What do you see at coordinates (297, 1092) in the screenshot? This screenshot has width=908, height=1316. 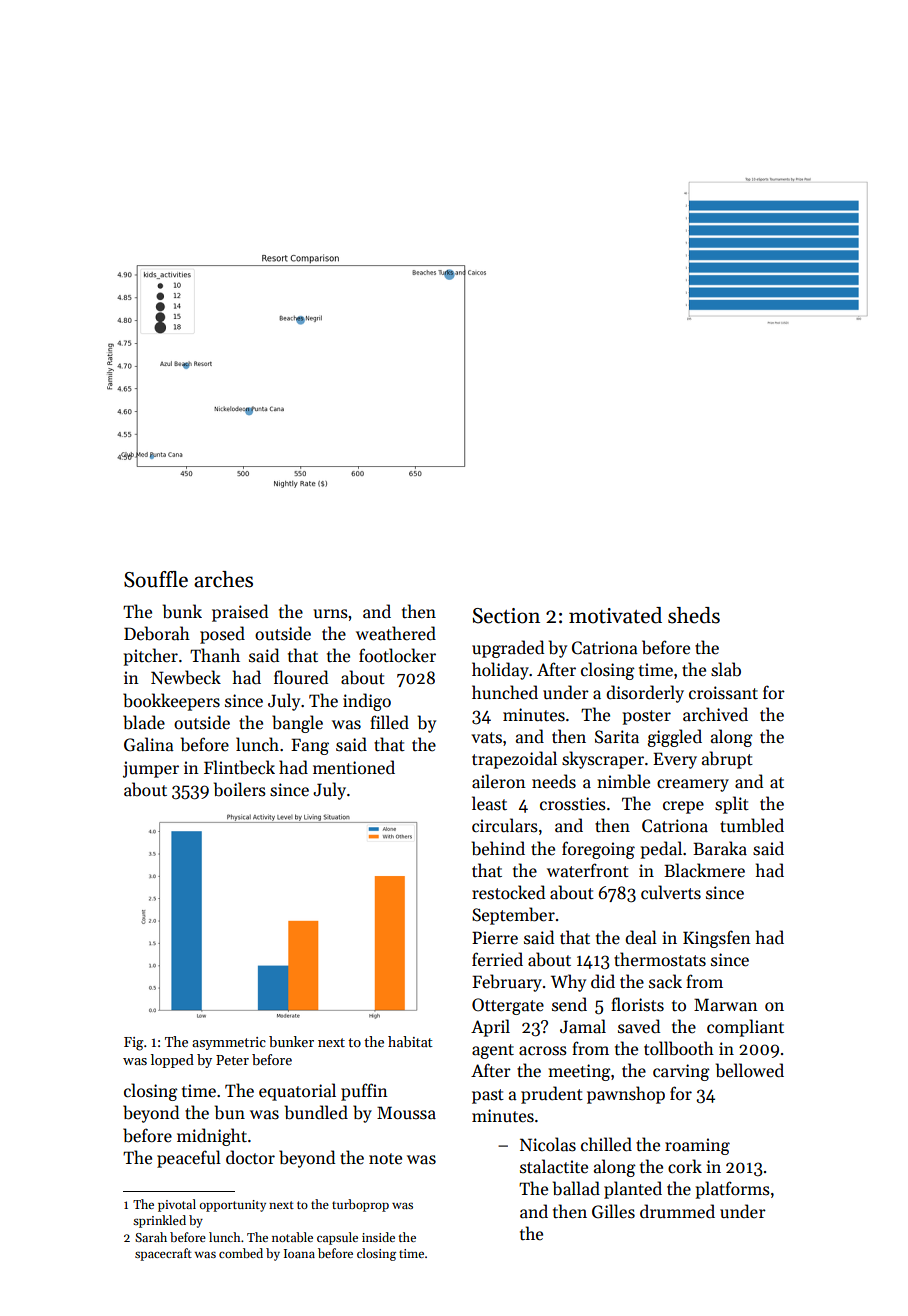 I see `equatorial` at bounding box center [297, 1092].
